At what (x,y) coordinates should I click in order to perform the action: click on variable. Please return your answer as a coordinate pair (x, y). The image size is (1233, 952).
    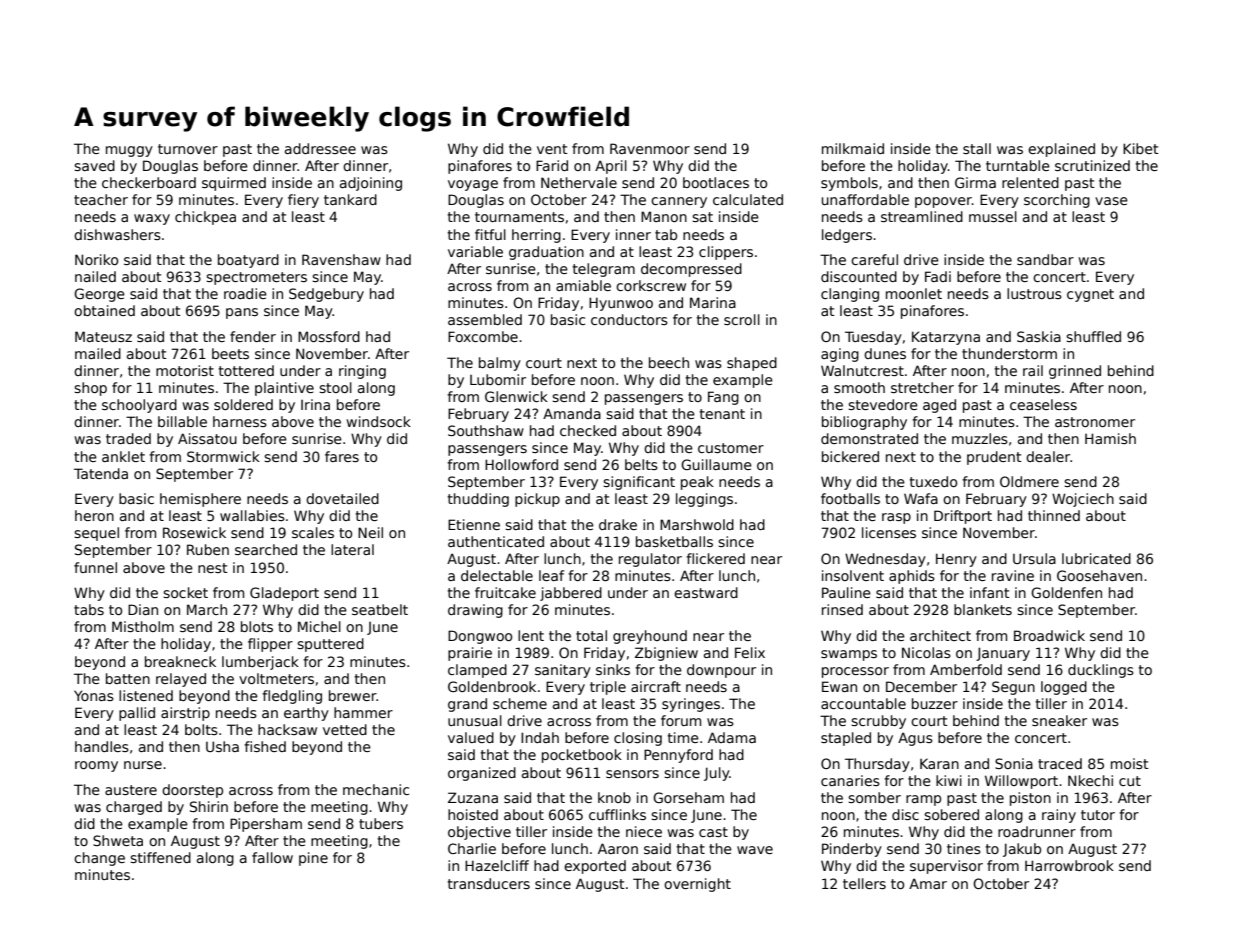
    Looking at the image, I should click on (475, 251).
